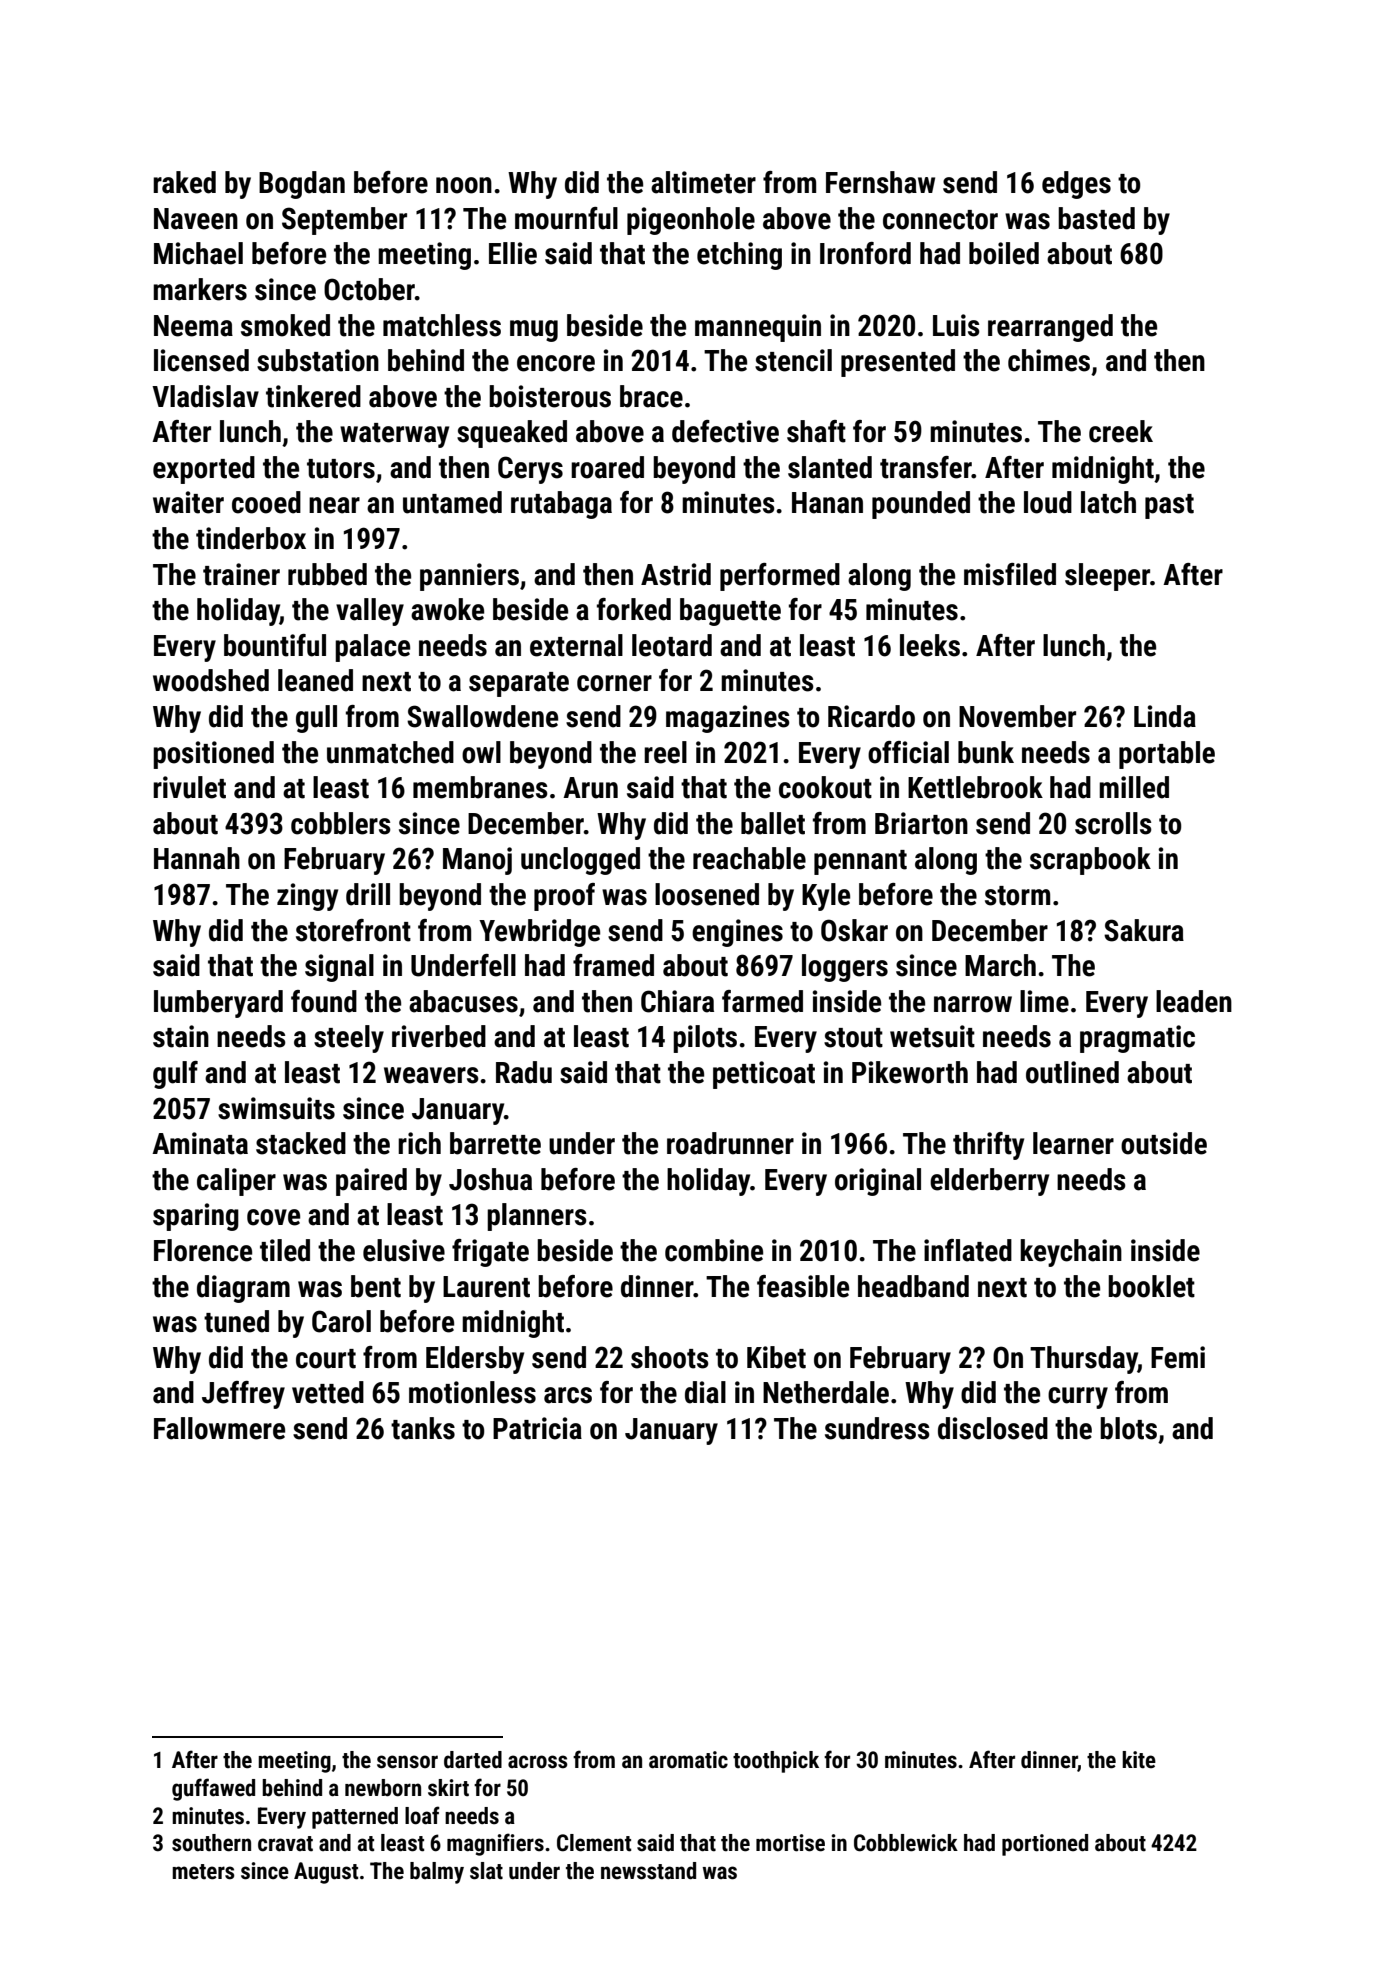  I want to click on aromatic, so click(688, 1760).
